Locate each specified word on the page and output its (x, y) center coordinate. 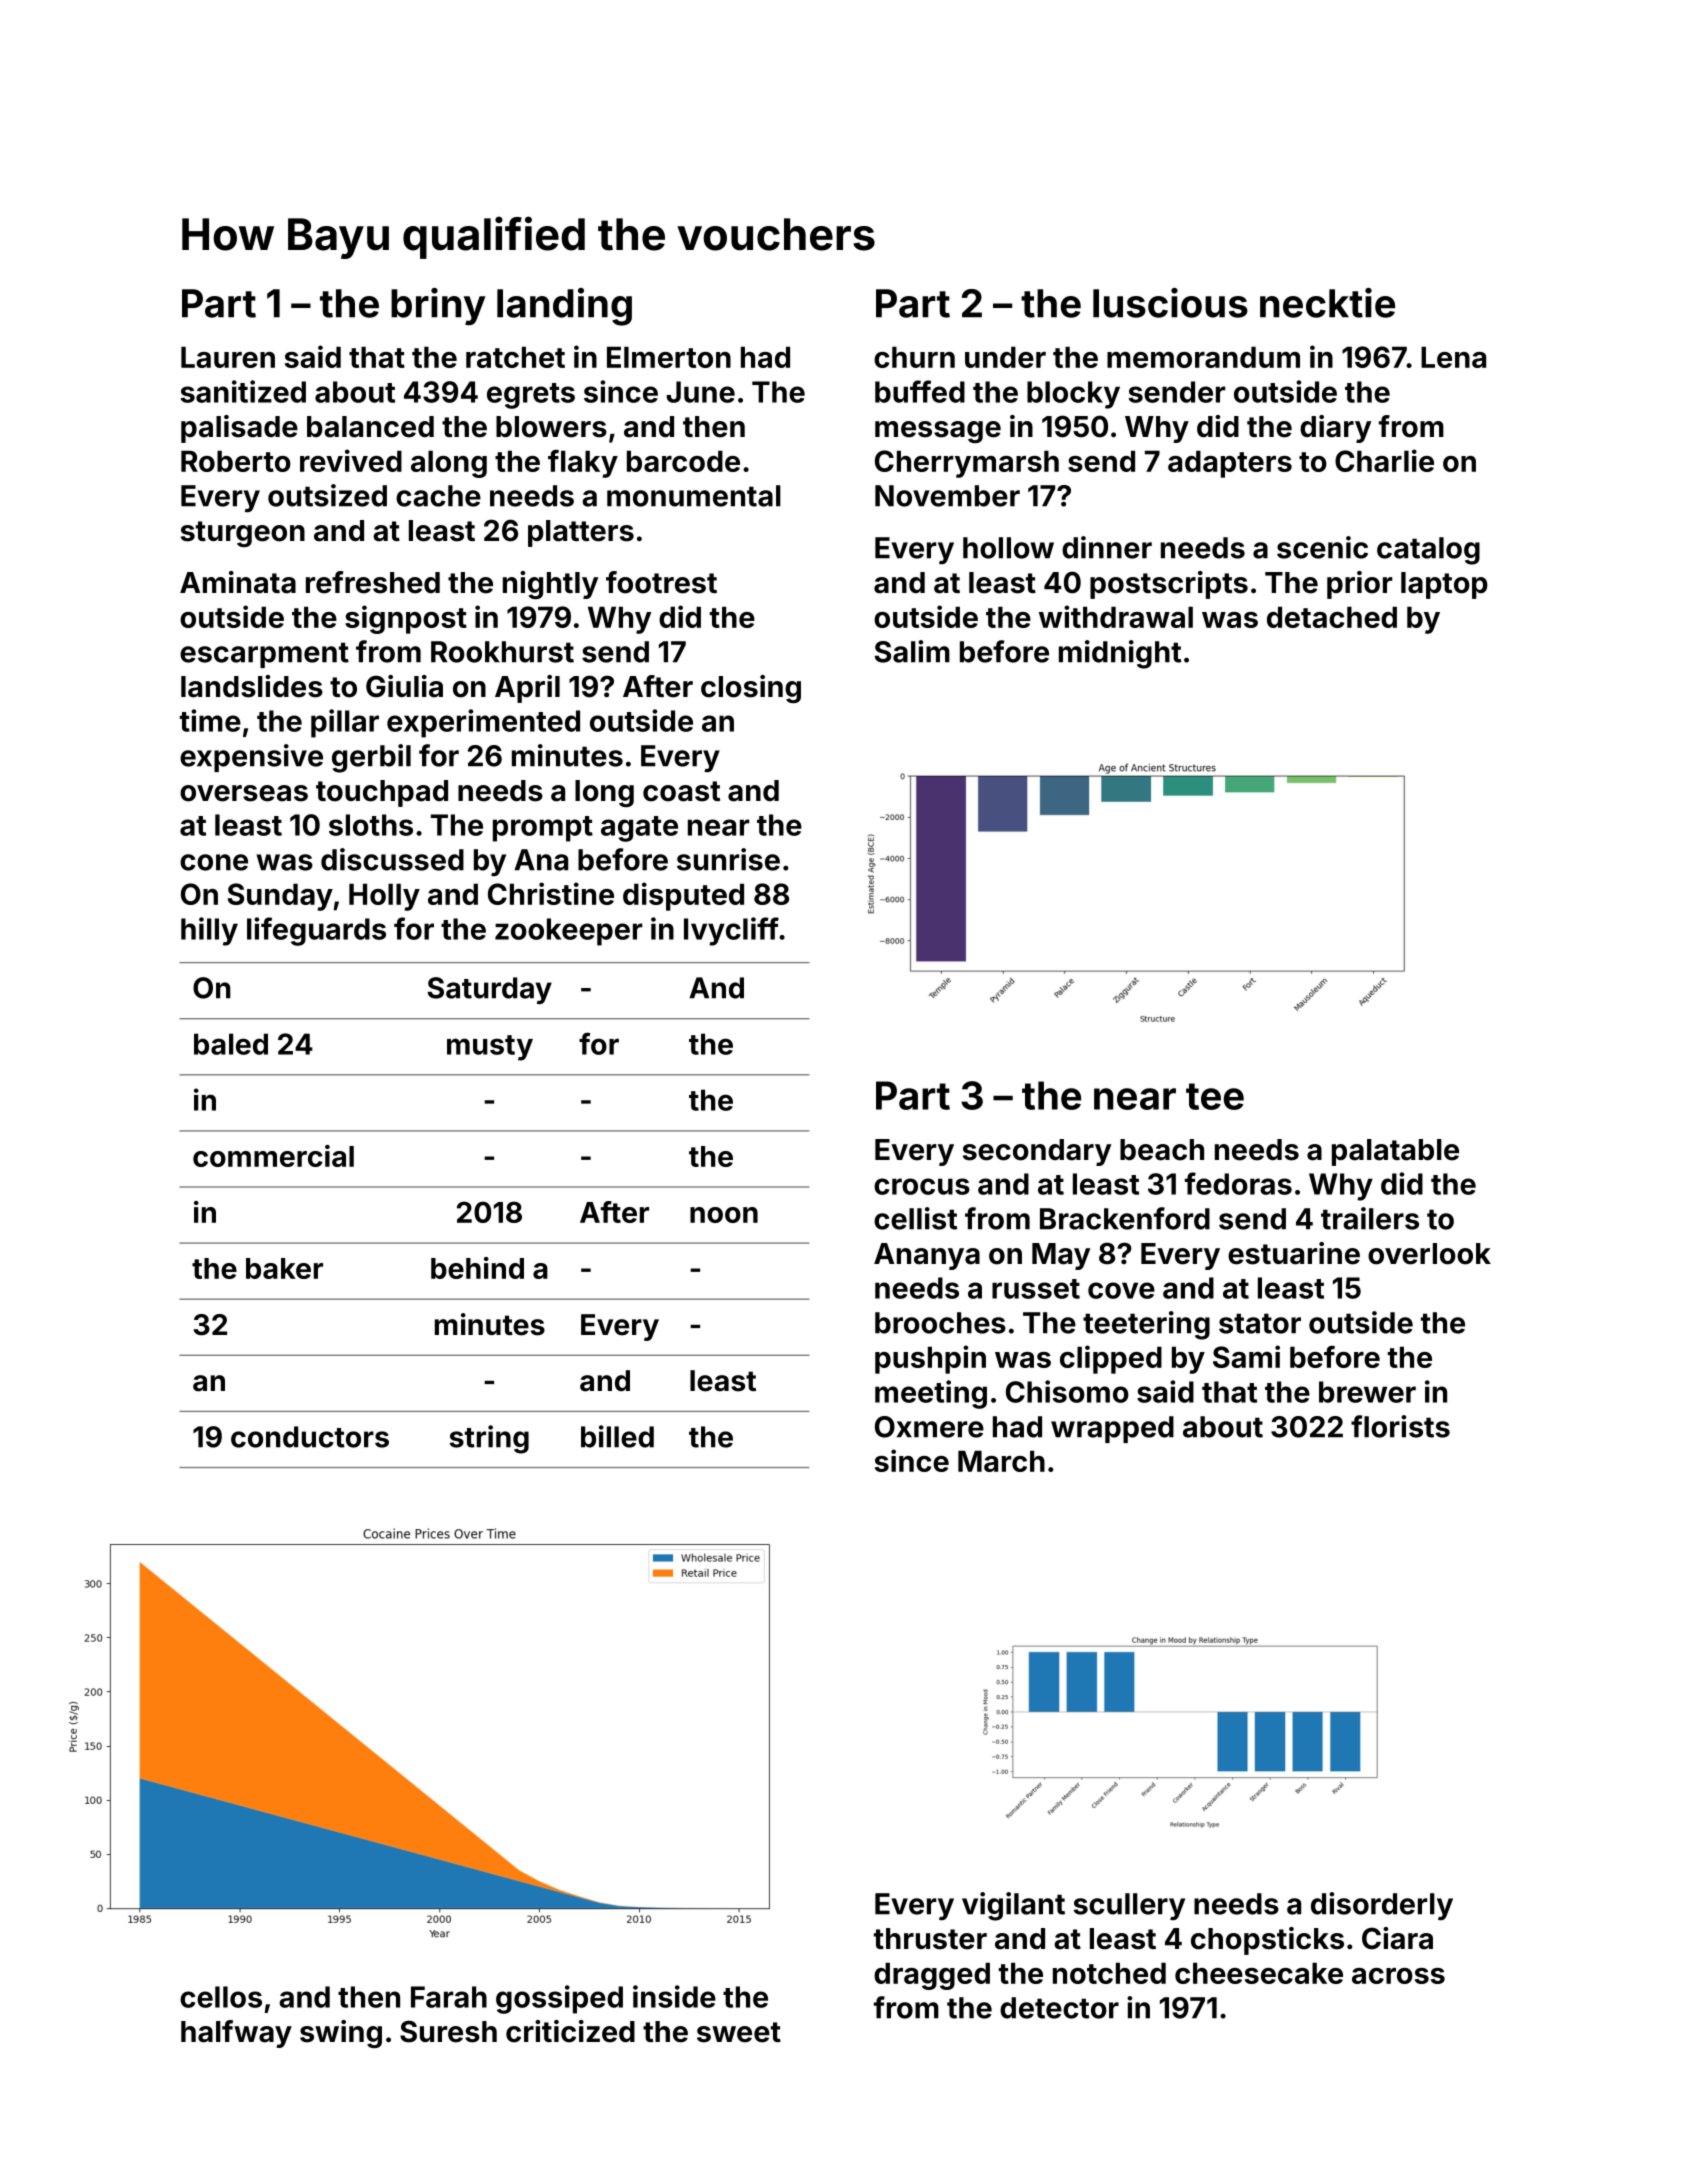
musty (490, 1048)
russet (1036, 1289)
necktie (1327, 303)
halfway (236, 2034)
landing (564, 307)
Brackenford (1125, 1218)
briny (438, 306)
